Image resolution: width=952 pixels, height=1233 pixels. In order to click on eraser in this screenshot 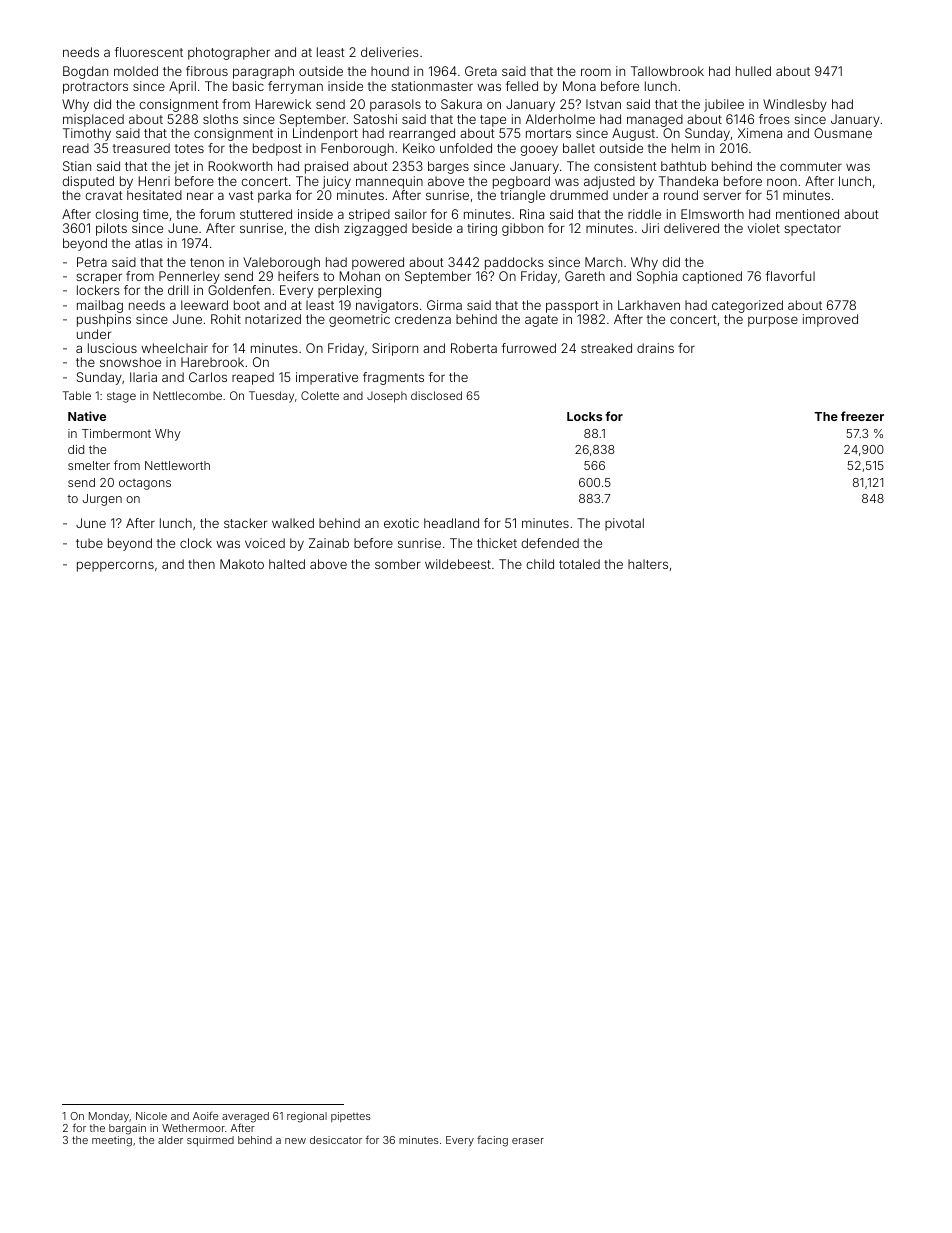, I will do `click(528, 1141)`.
